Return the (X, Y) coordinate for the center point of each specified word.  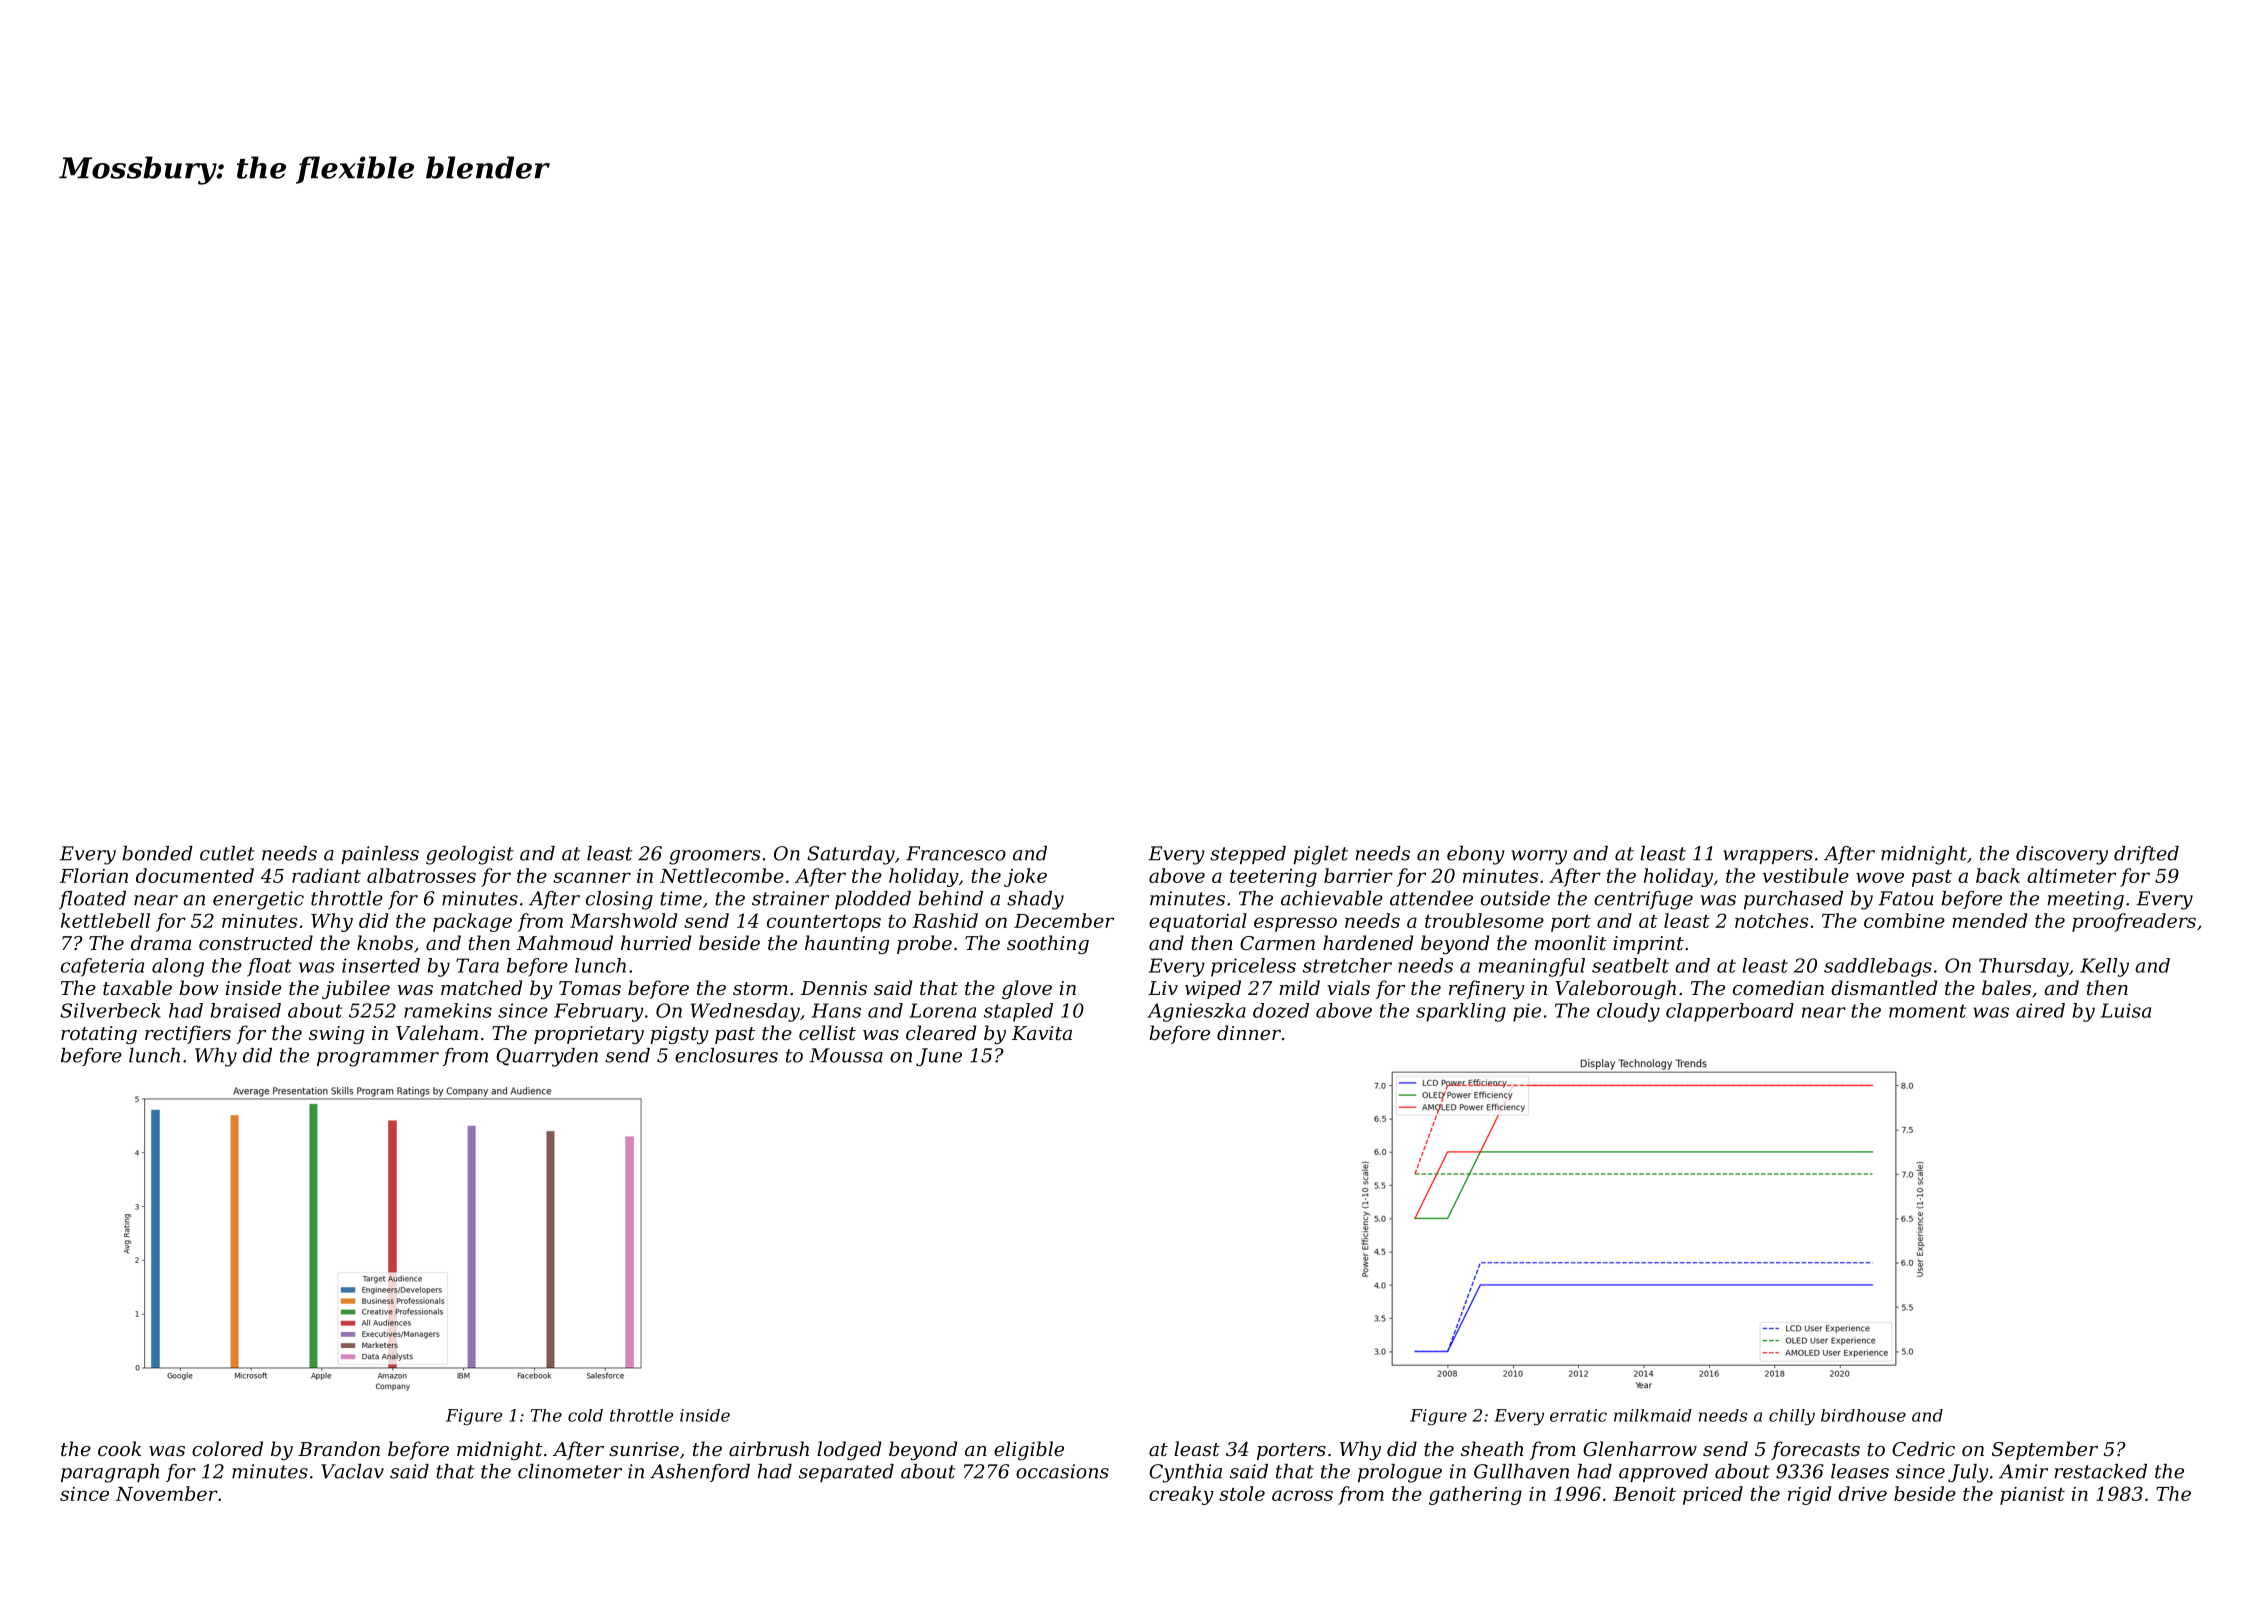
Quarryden (547, 1057)
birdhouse (1863, 1415)
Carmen (1277, 943)
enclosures (726, 1055)
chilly (1792, 1417)
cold (585, 1415)
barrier (1358, 875)
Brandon (339, 1448)
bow (199, 987)
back (1998, 875)
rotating (99, 1035)
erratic (1578, 1415)
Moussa (846, 1055)
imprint (1648, 945)
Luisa (2126, 1010)
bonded (157, 853)
